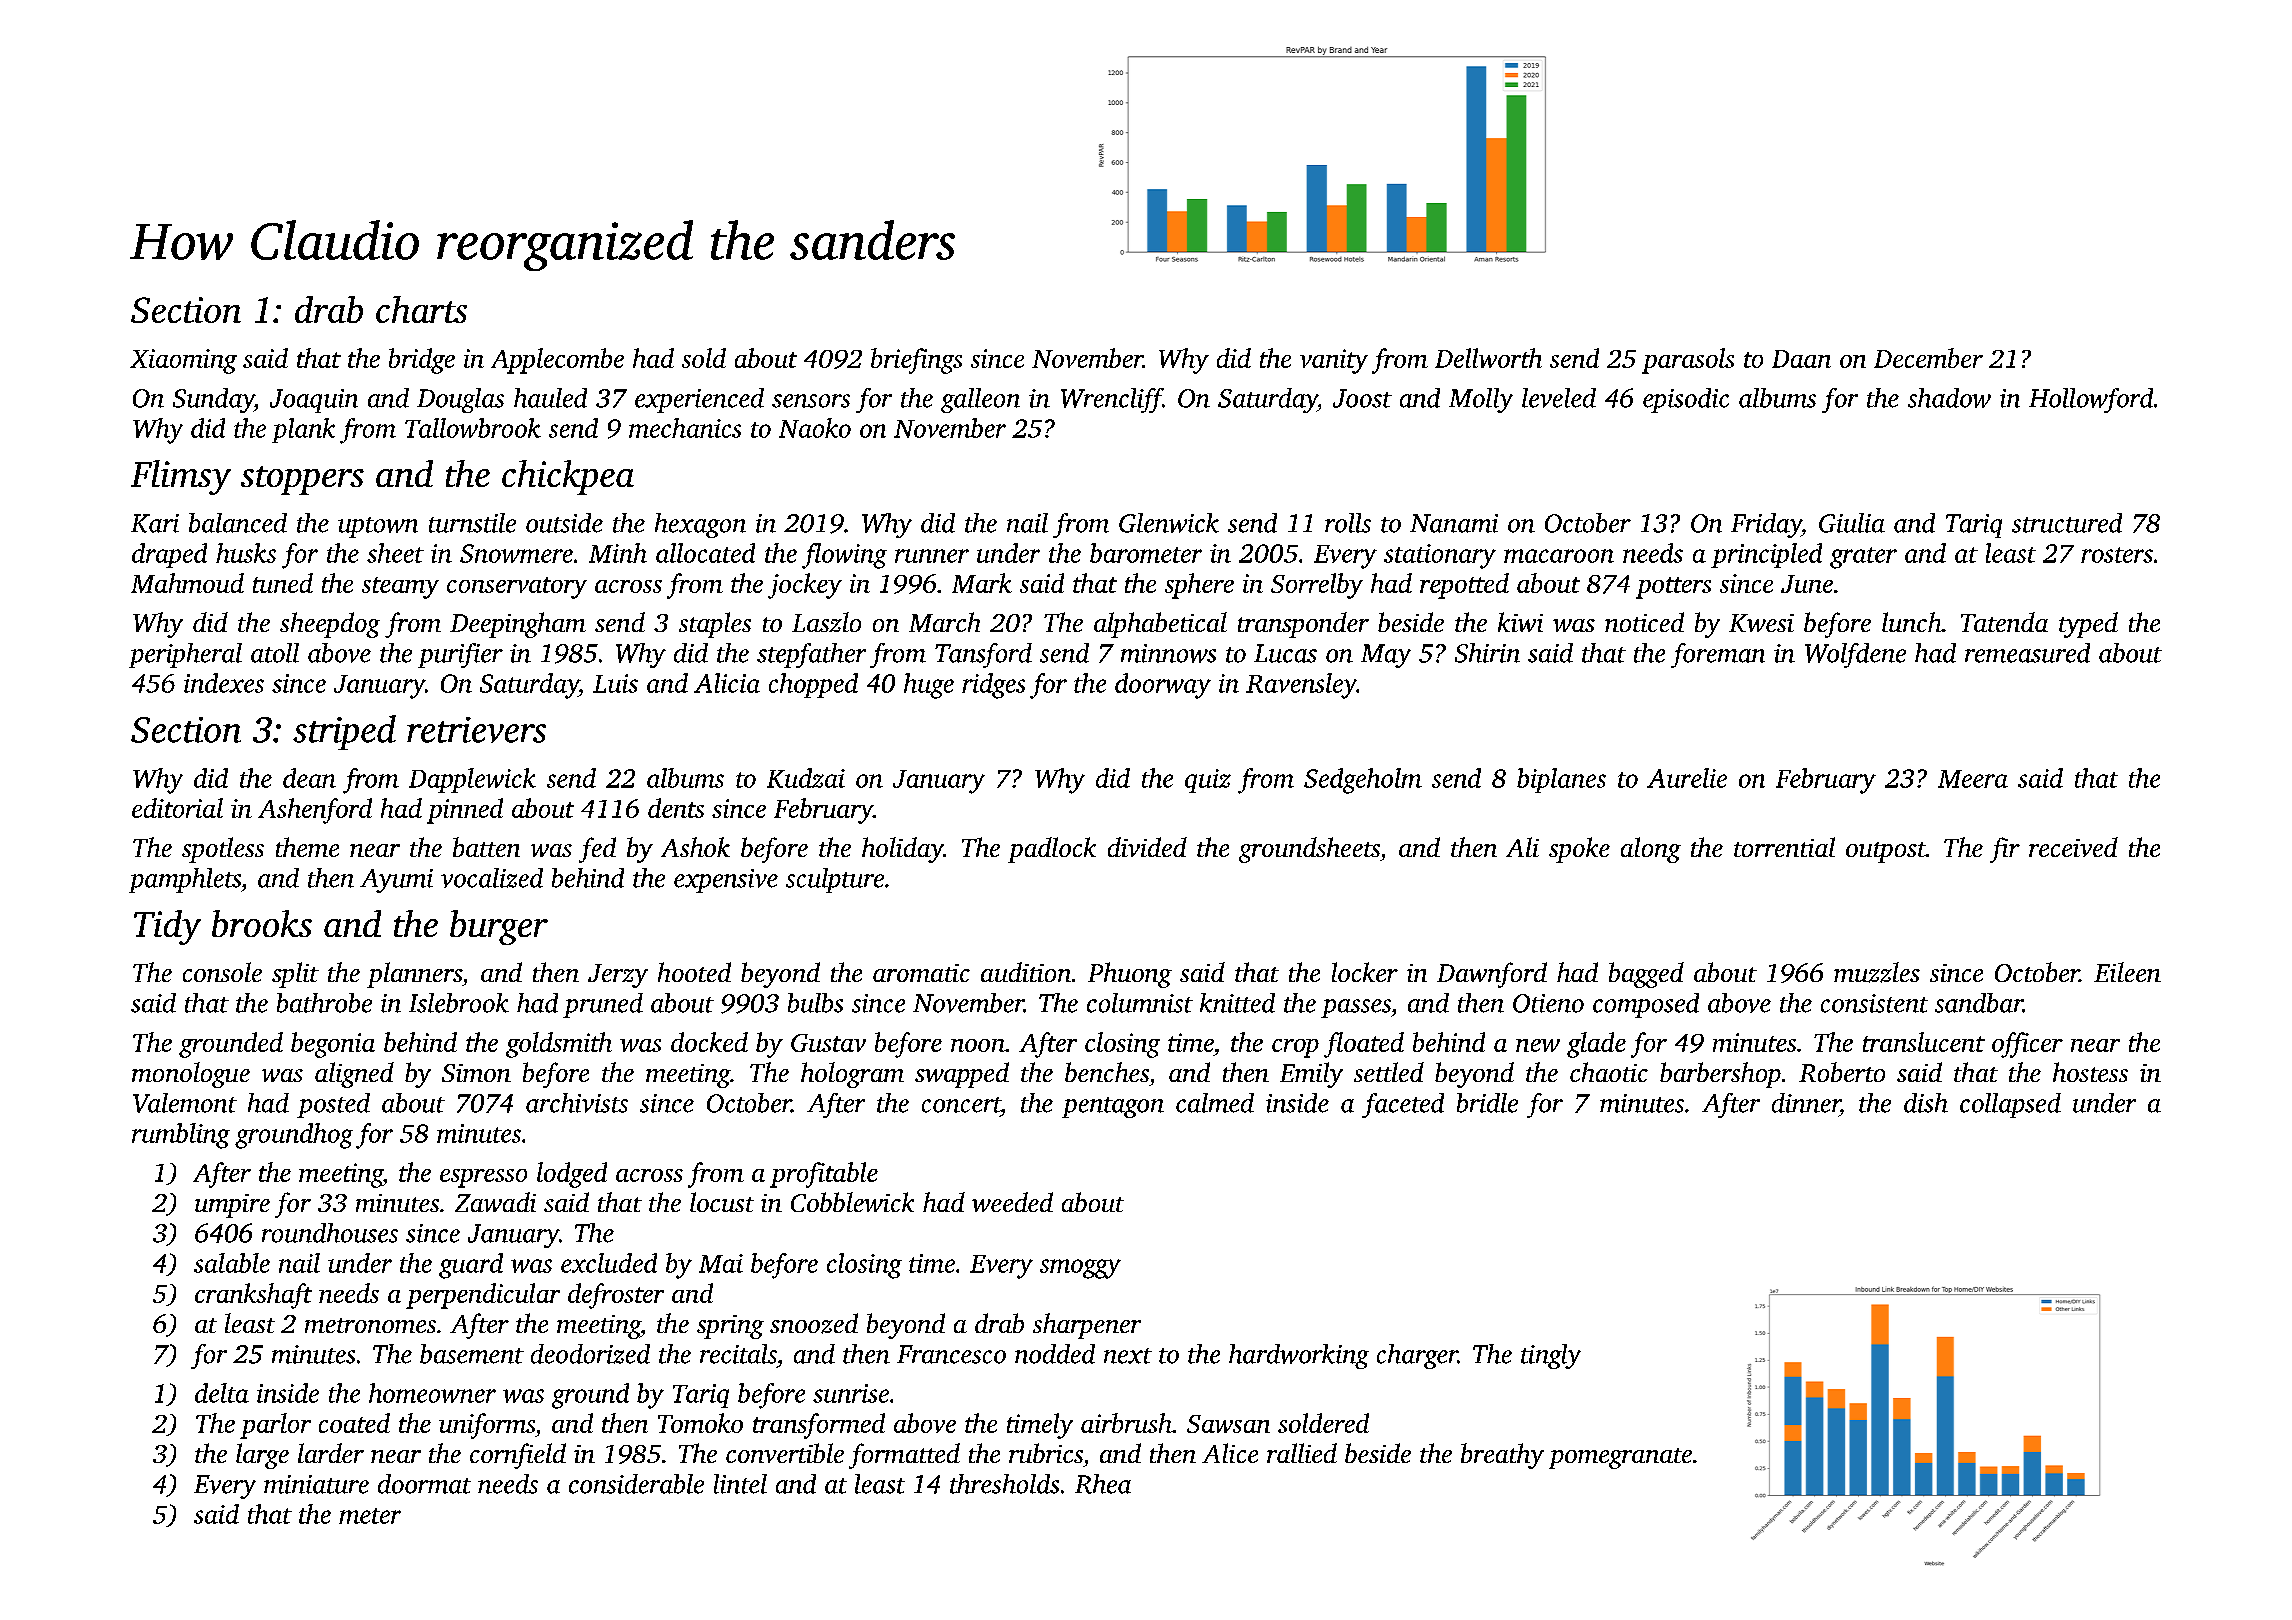  I want to click on collapsed, so click(2010, 1105).
